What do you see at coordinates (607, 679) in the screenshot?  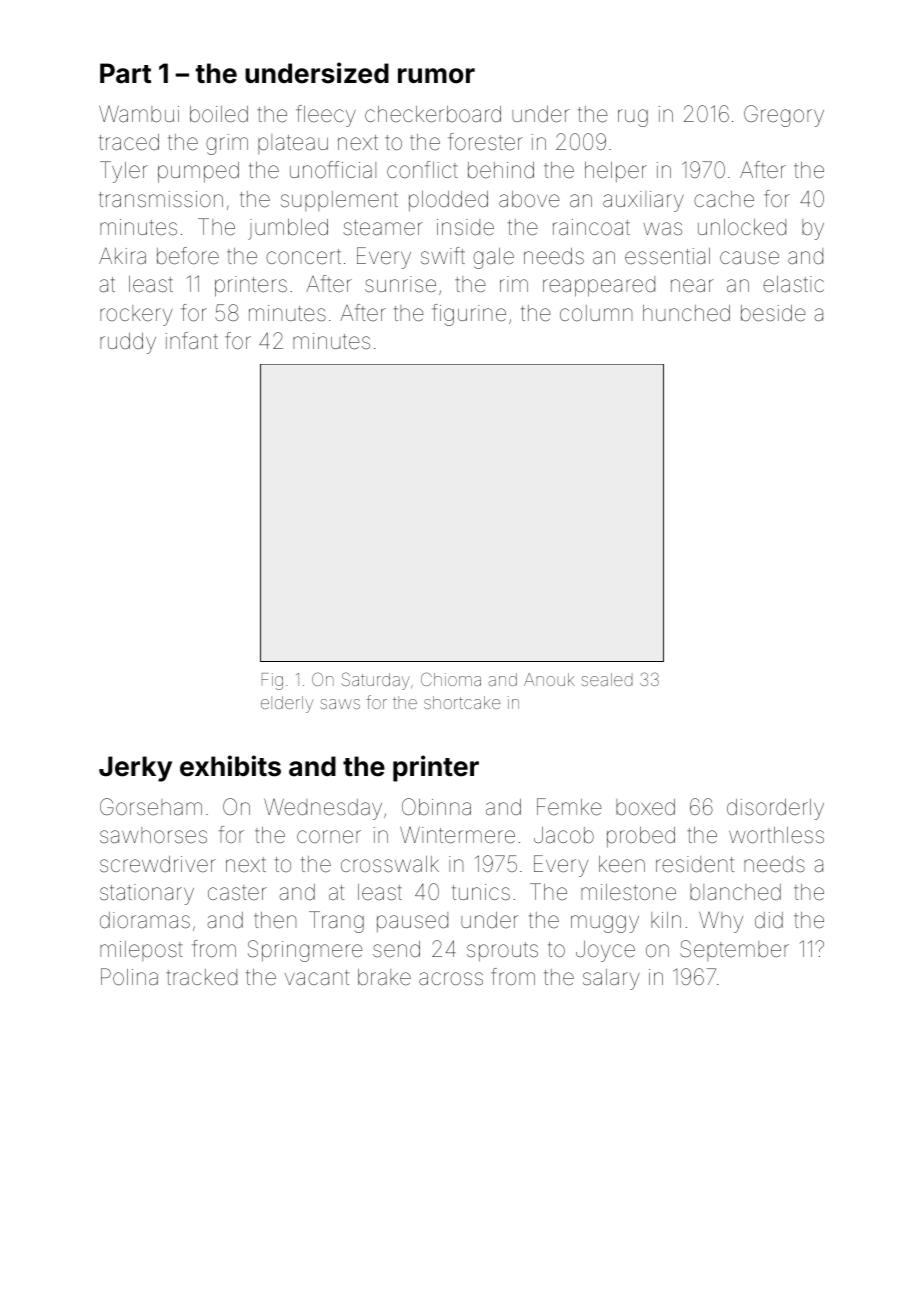 I see `sealed` at bounding box center [607, 679].
